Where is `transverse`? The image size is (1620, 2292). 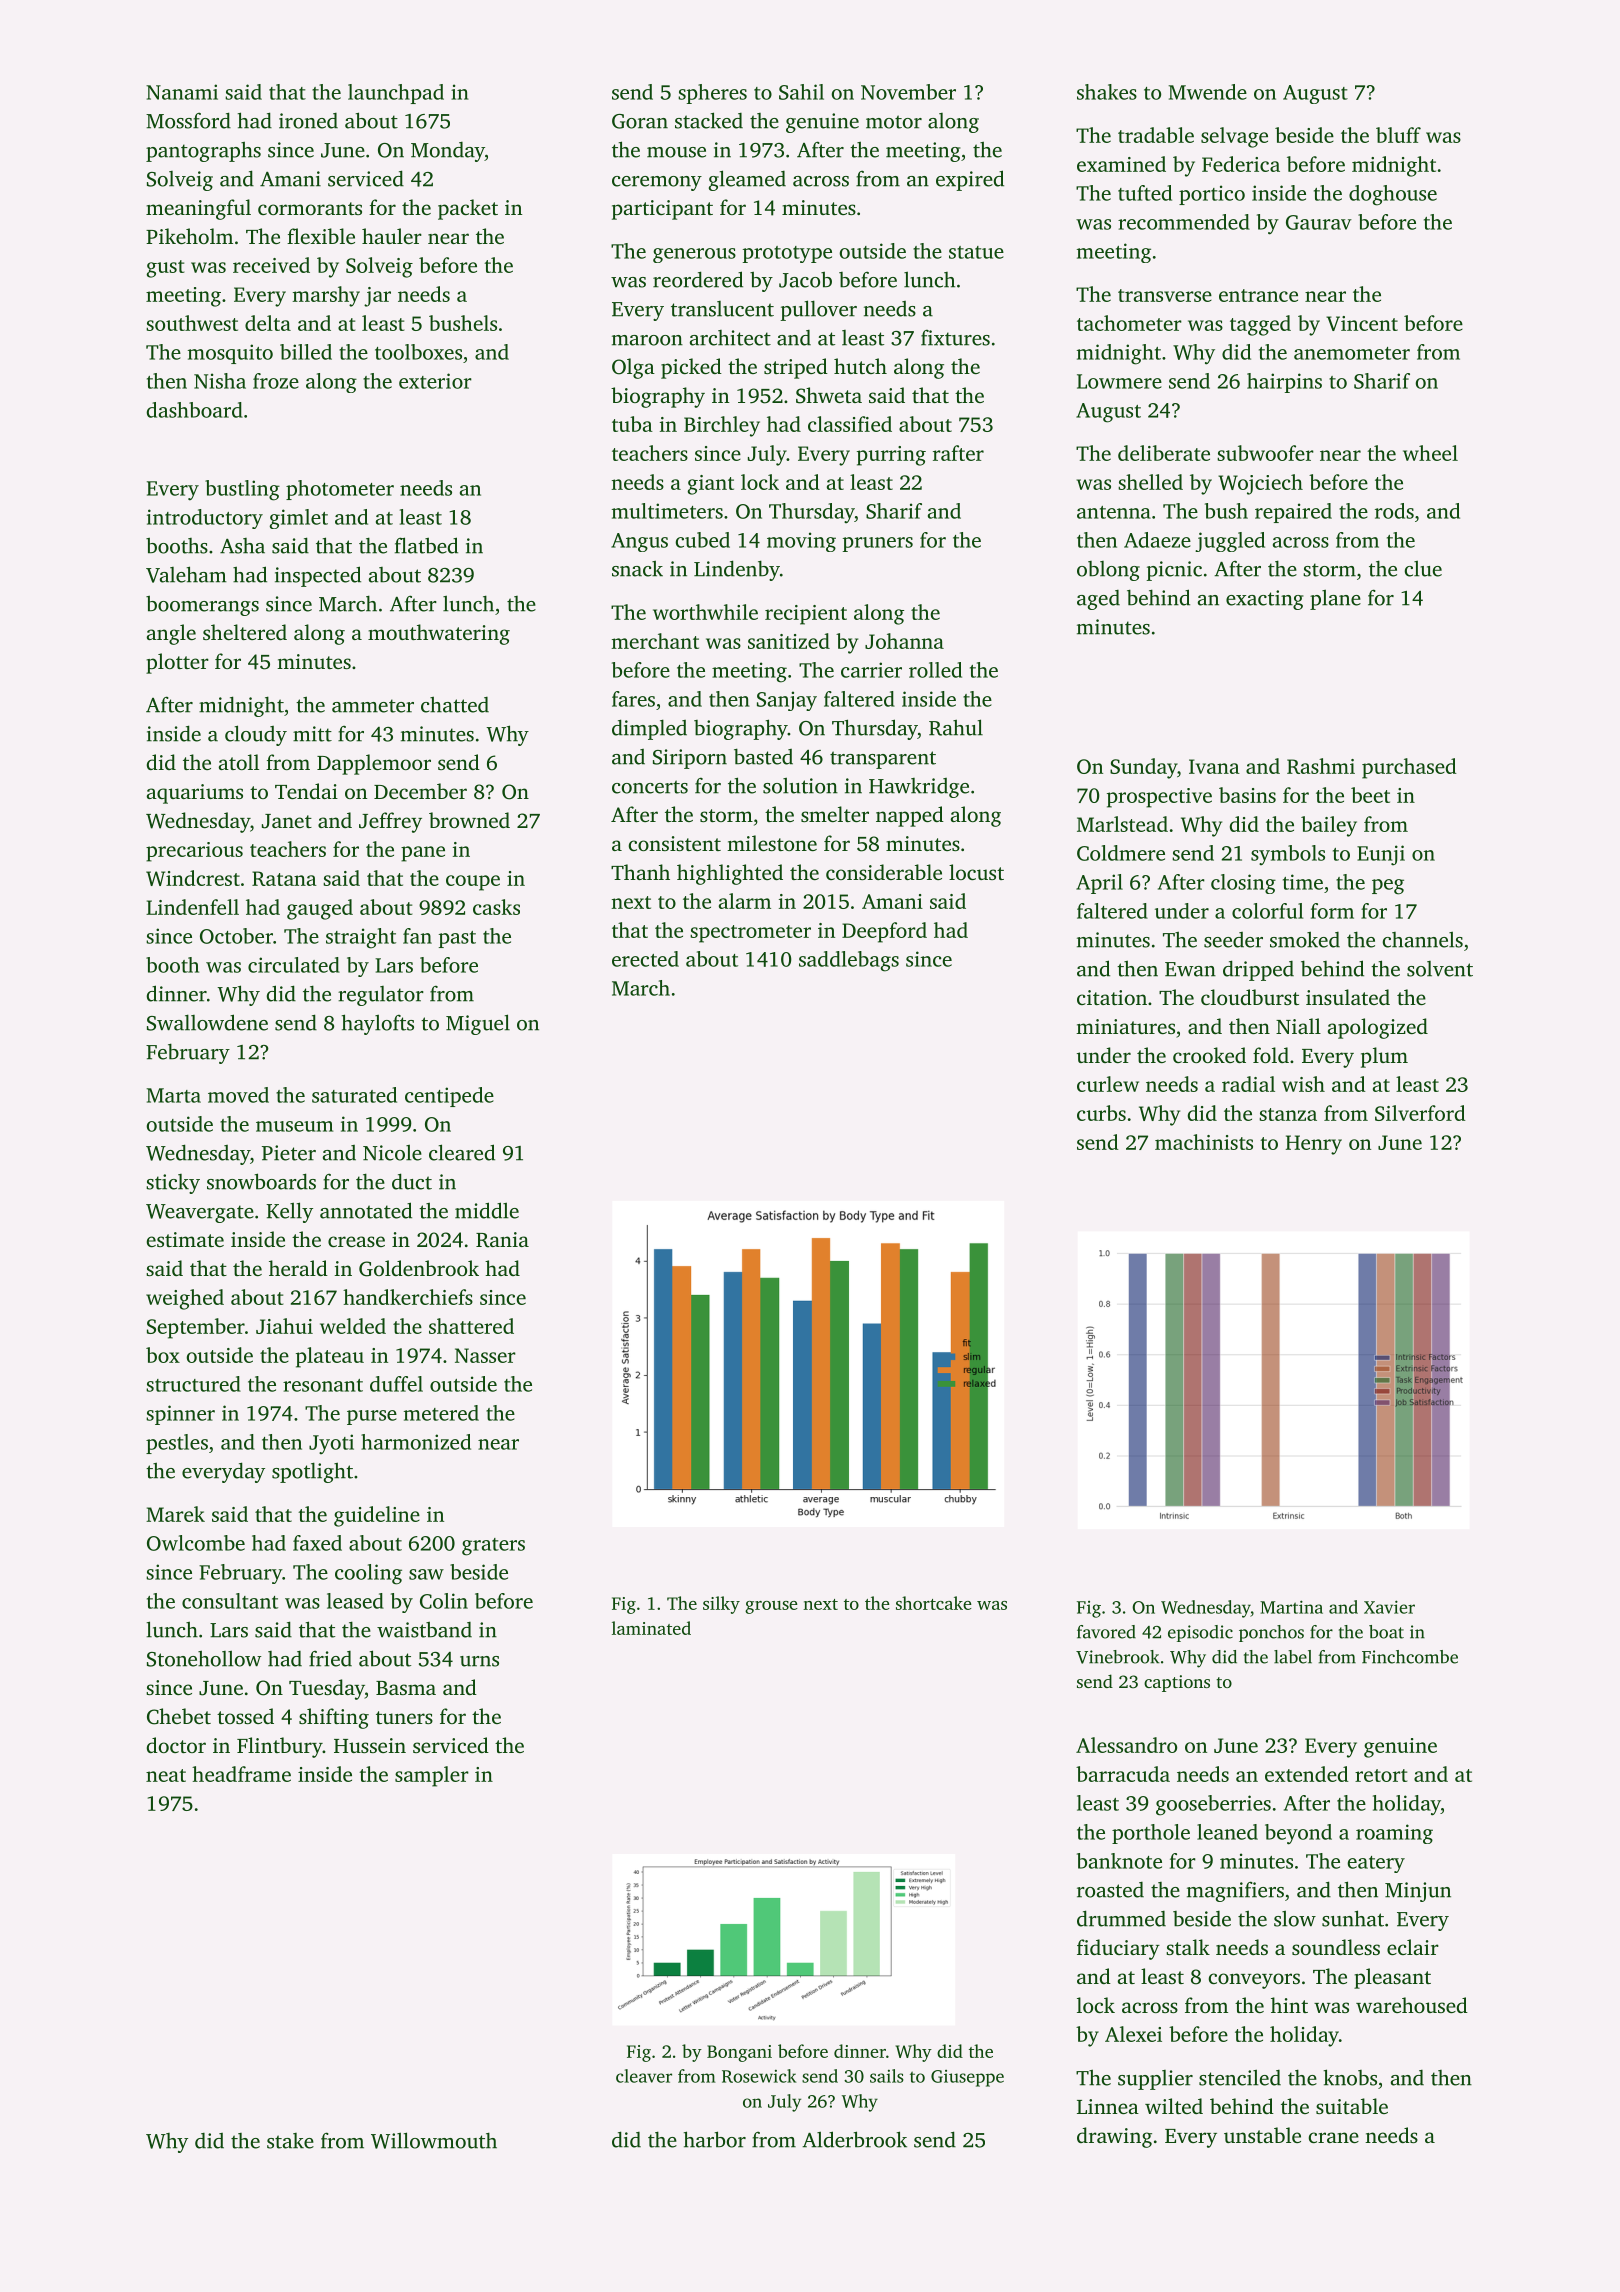 transverse is located at coordinates (1165, 295).
